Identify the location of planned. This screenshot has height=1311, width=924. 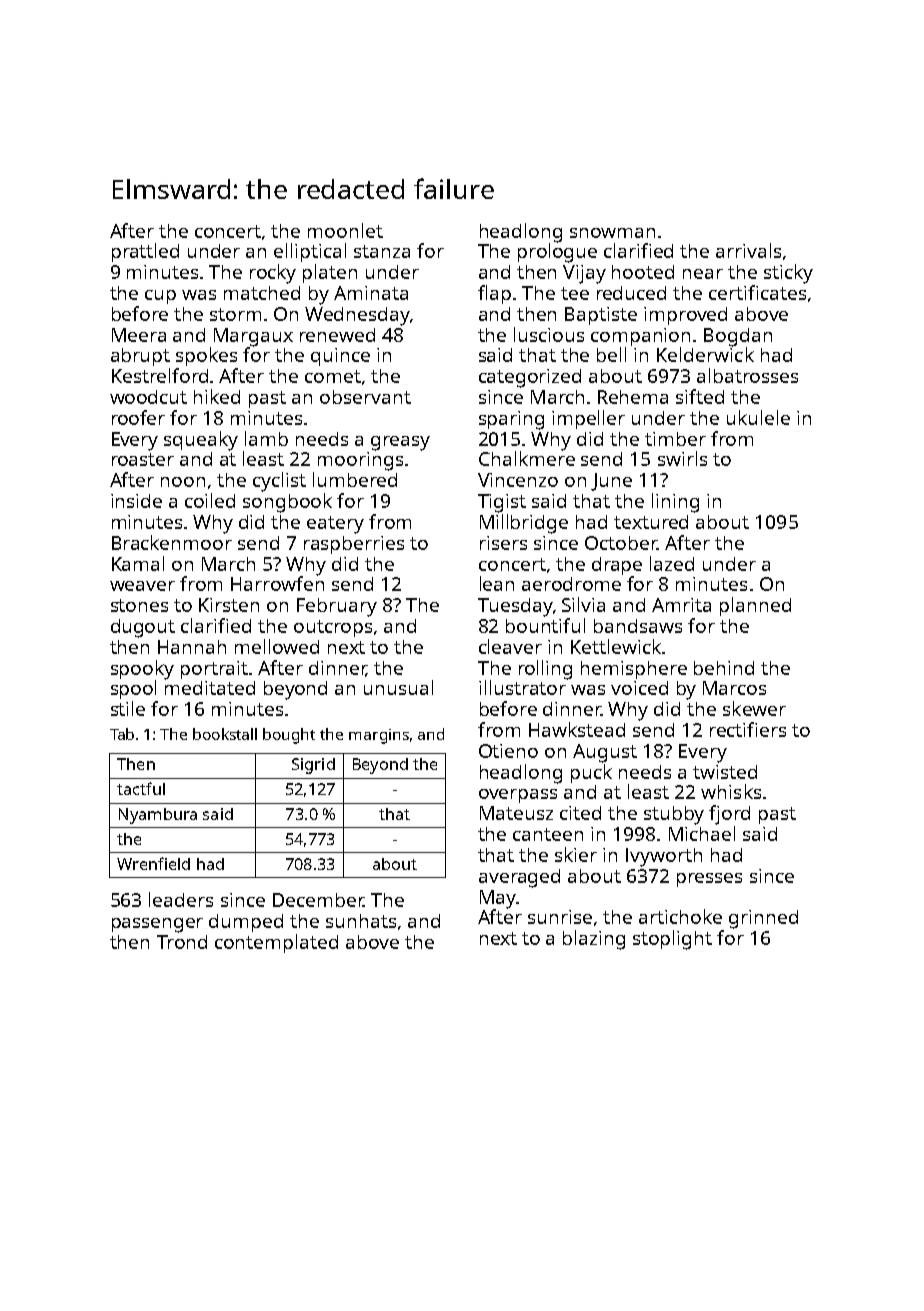
(755, 606).
